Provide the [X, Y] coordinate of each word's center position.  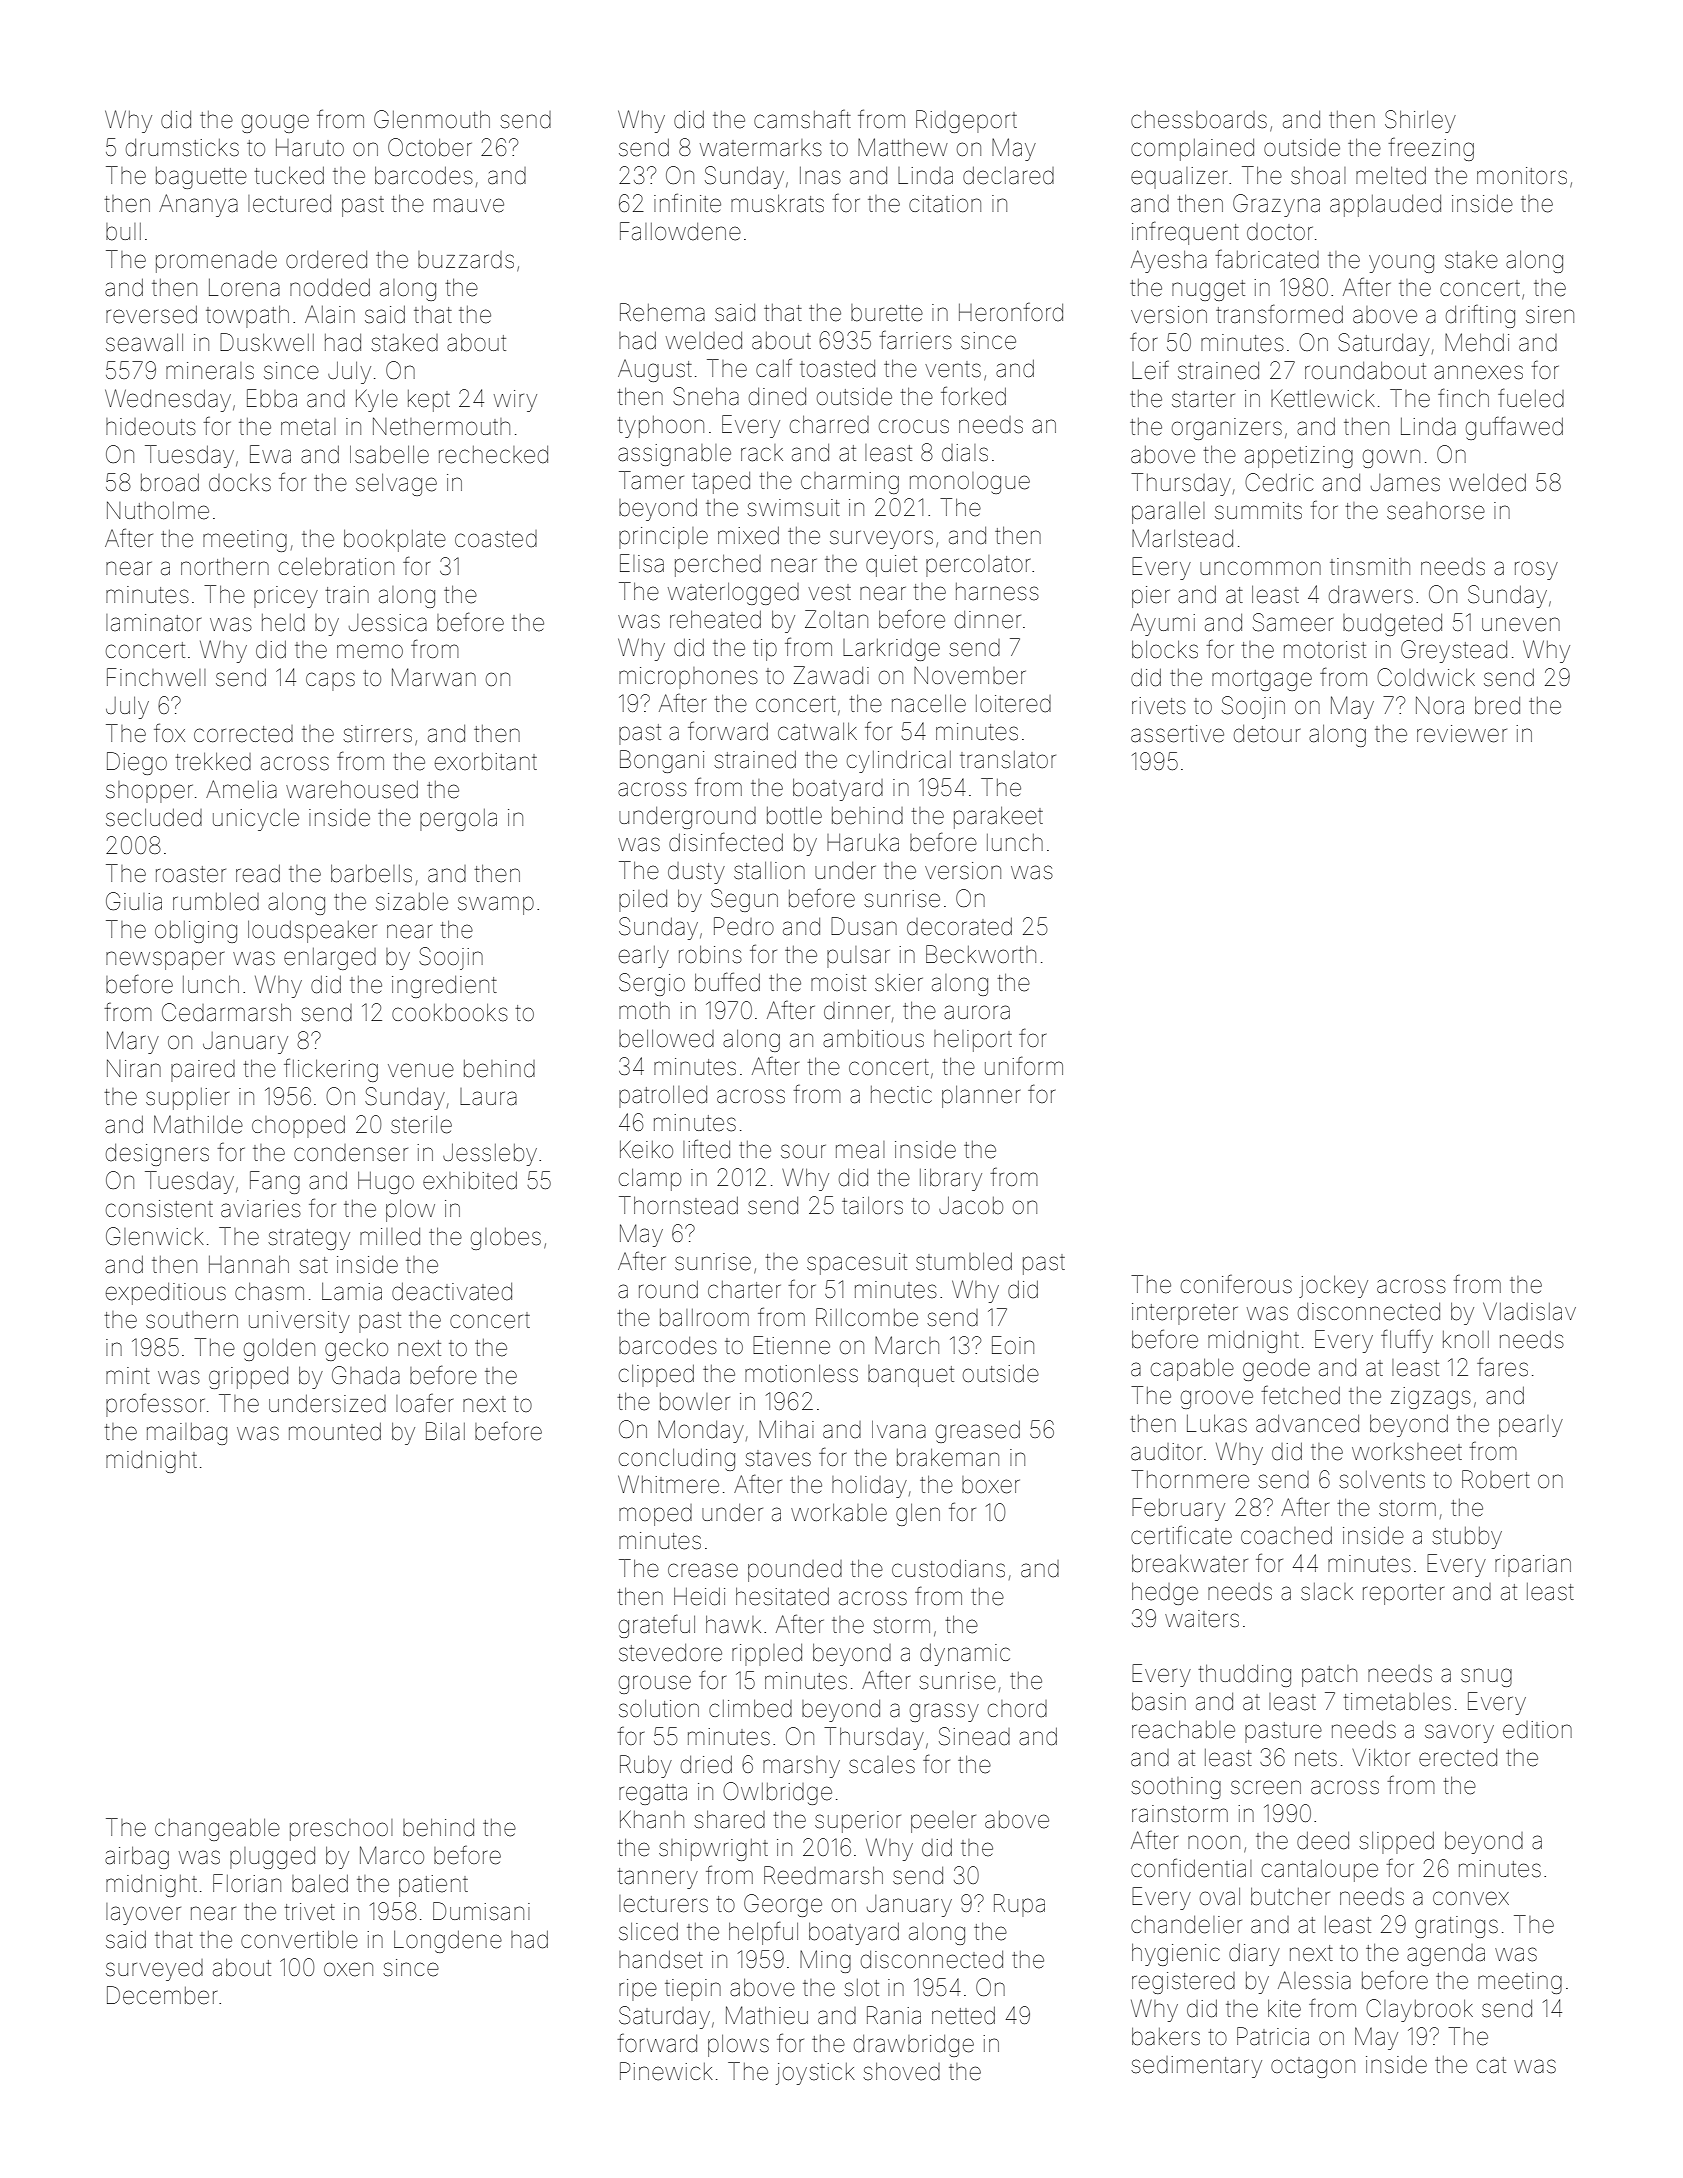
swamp [496, 905]
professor [155, 1405]
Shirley [1420, 121]
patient [433, 1886]
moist [838, 983]
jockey [1333, 1286]
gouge [275, 123]
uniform [1024, 1066]
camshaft [802, 119]
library [951, 1179]
